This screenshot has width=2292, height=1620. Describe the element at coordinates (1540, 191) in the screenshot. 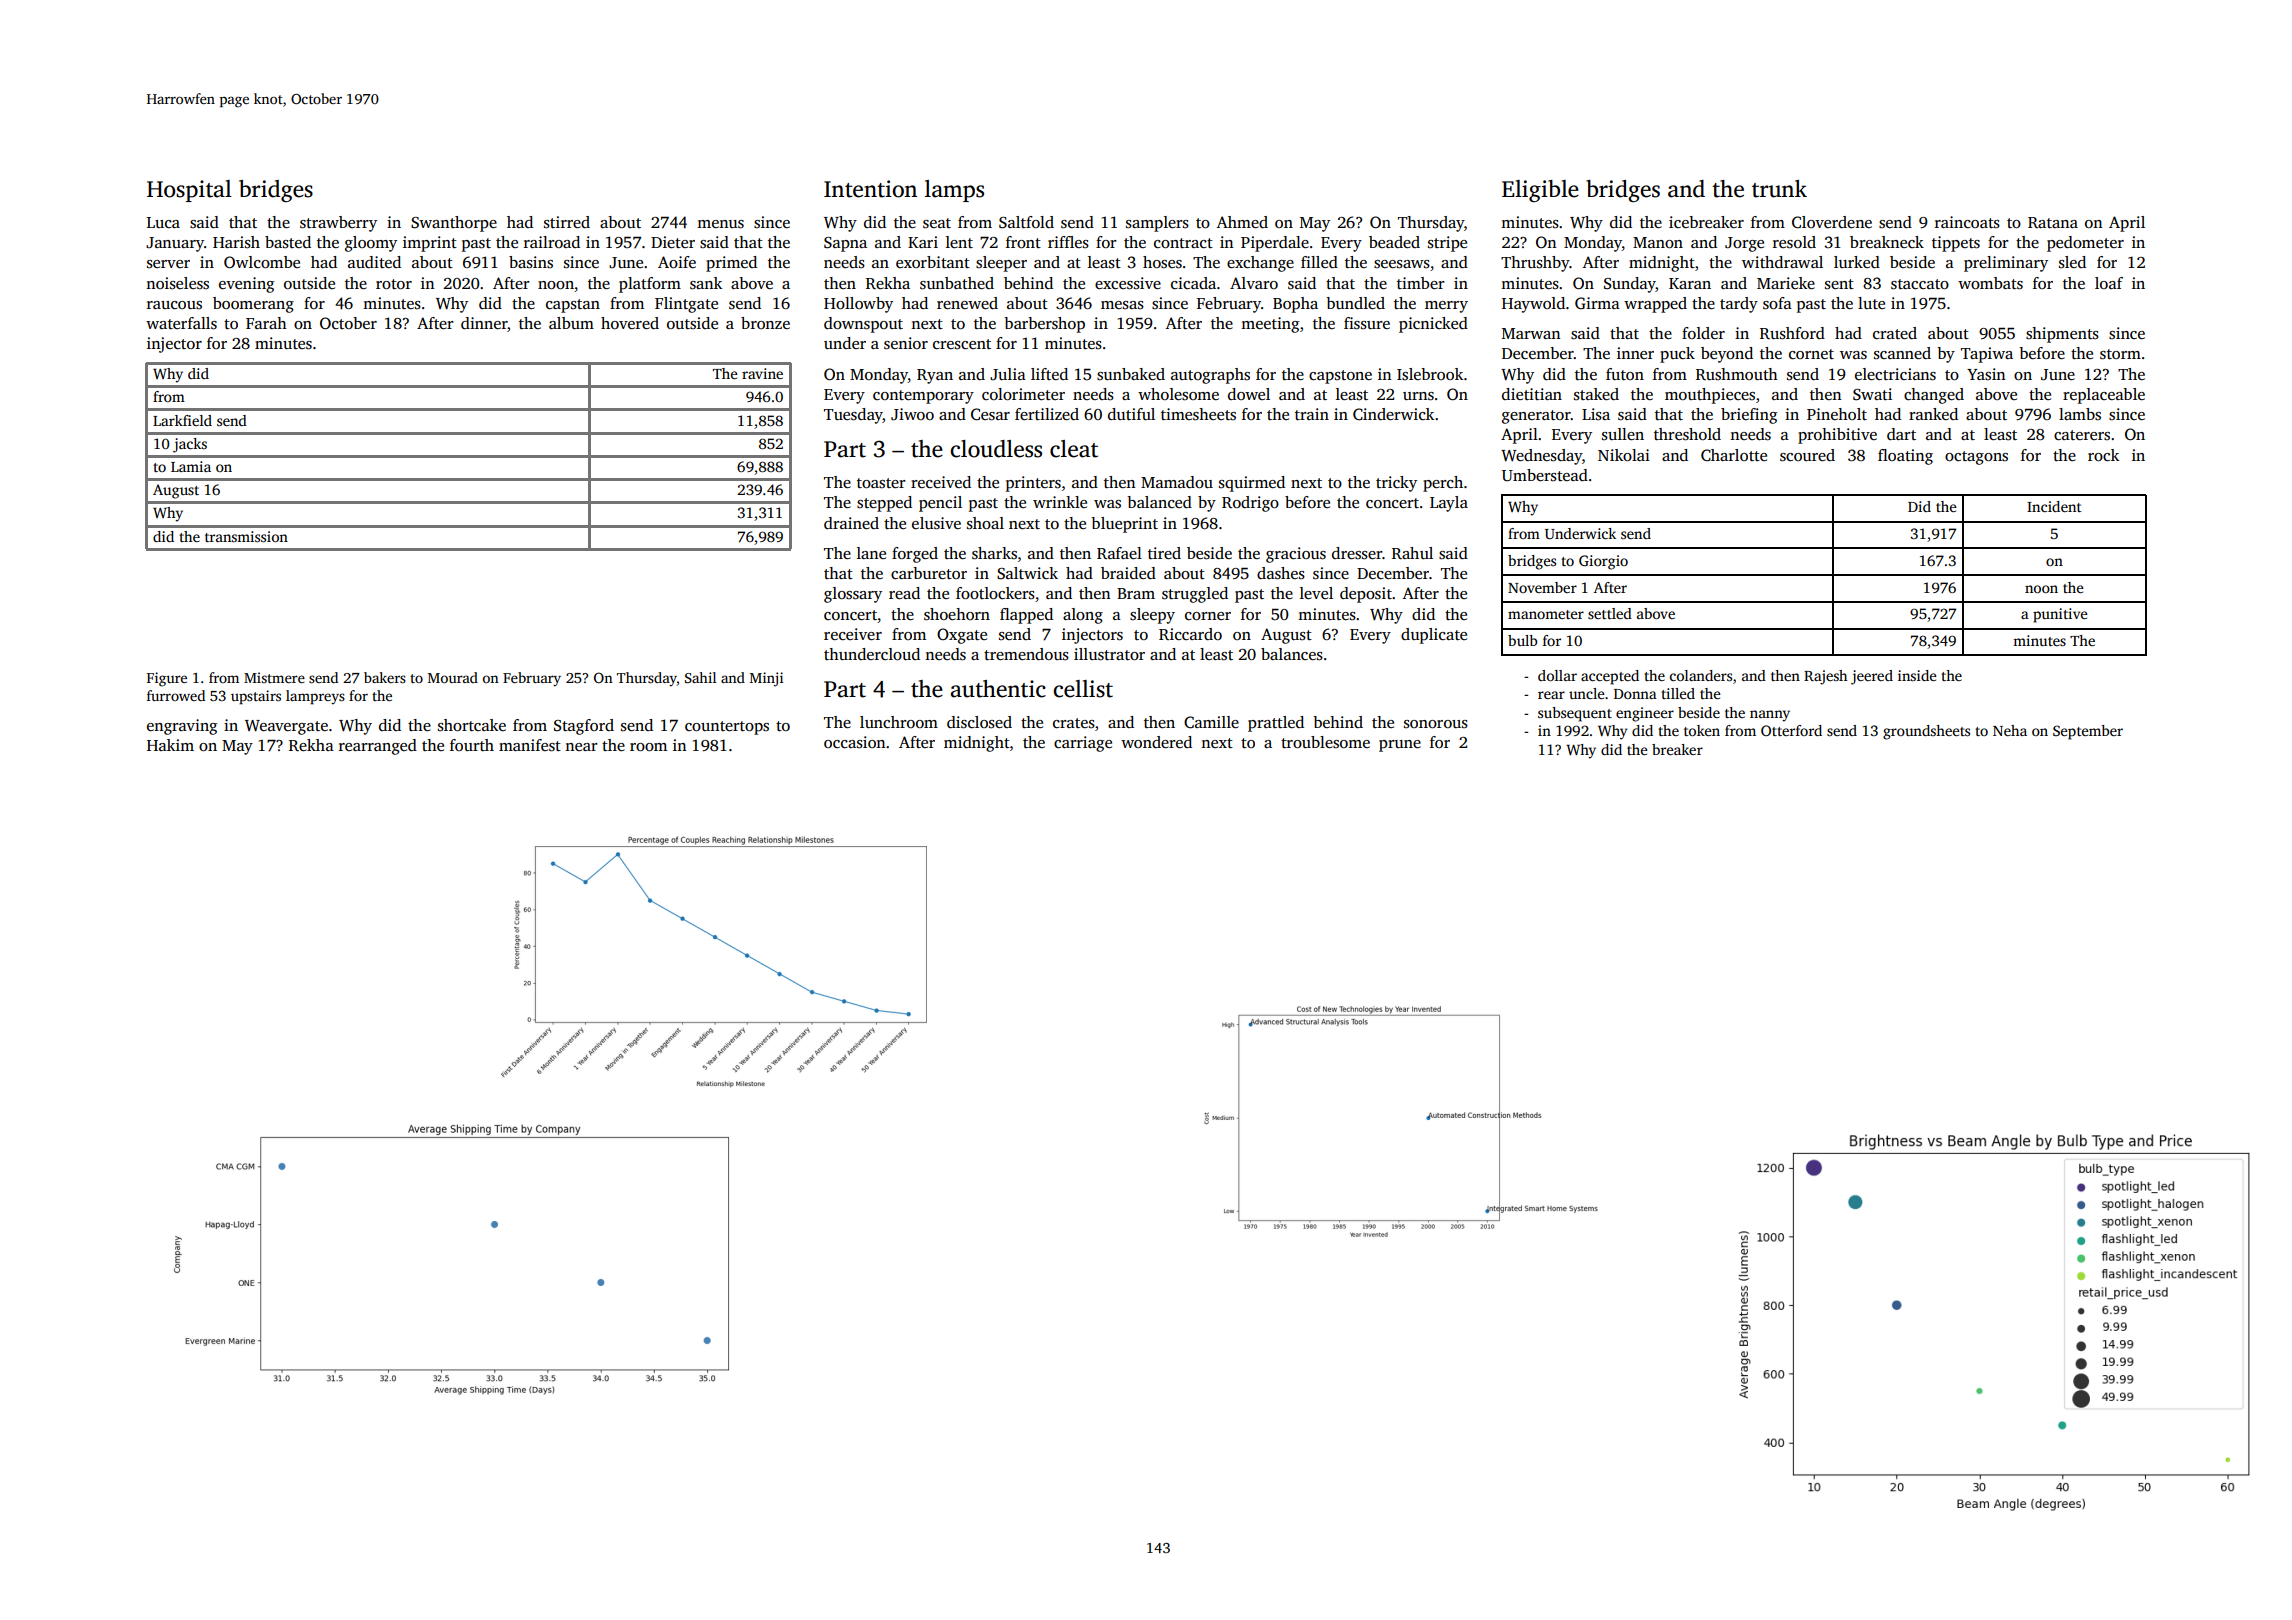

I see `Eligible` at that location.
